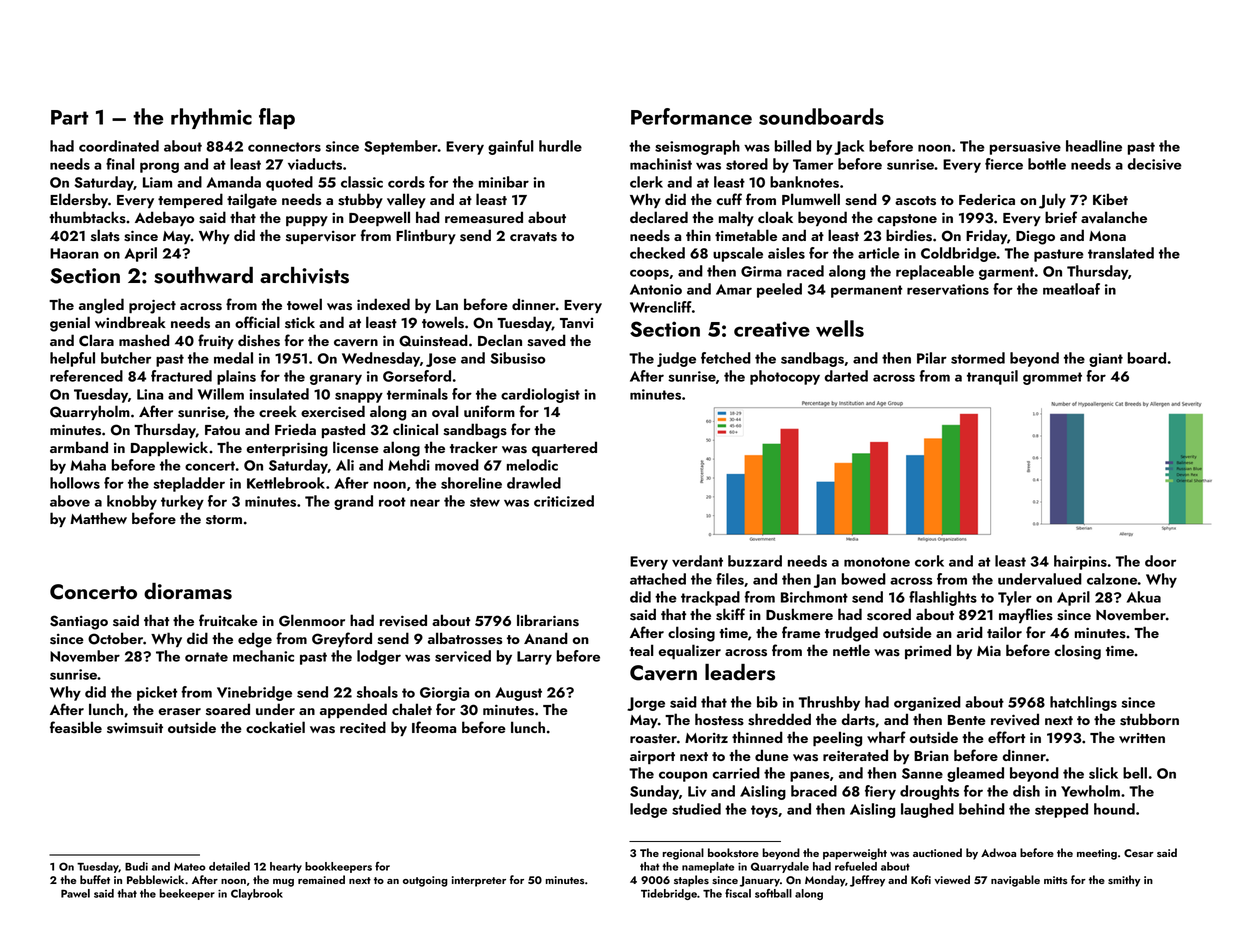 Image resolution: width=1233 pixels, height=952 pixels. What do you see at coordinates (229, 866) in the screenshot?
I see `detailed` at bounding box center [229, 866].
